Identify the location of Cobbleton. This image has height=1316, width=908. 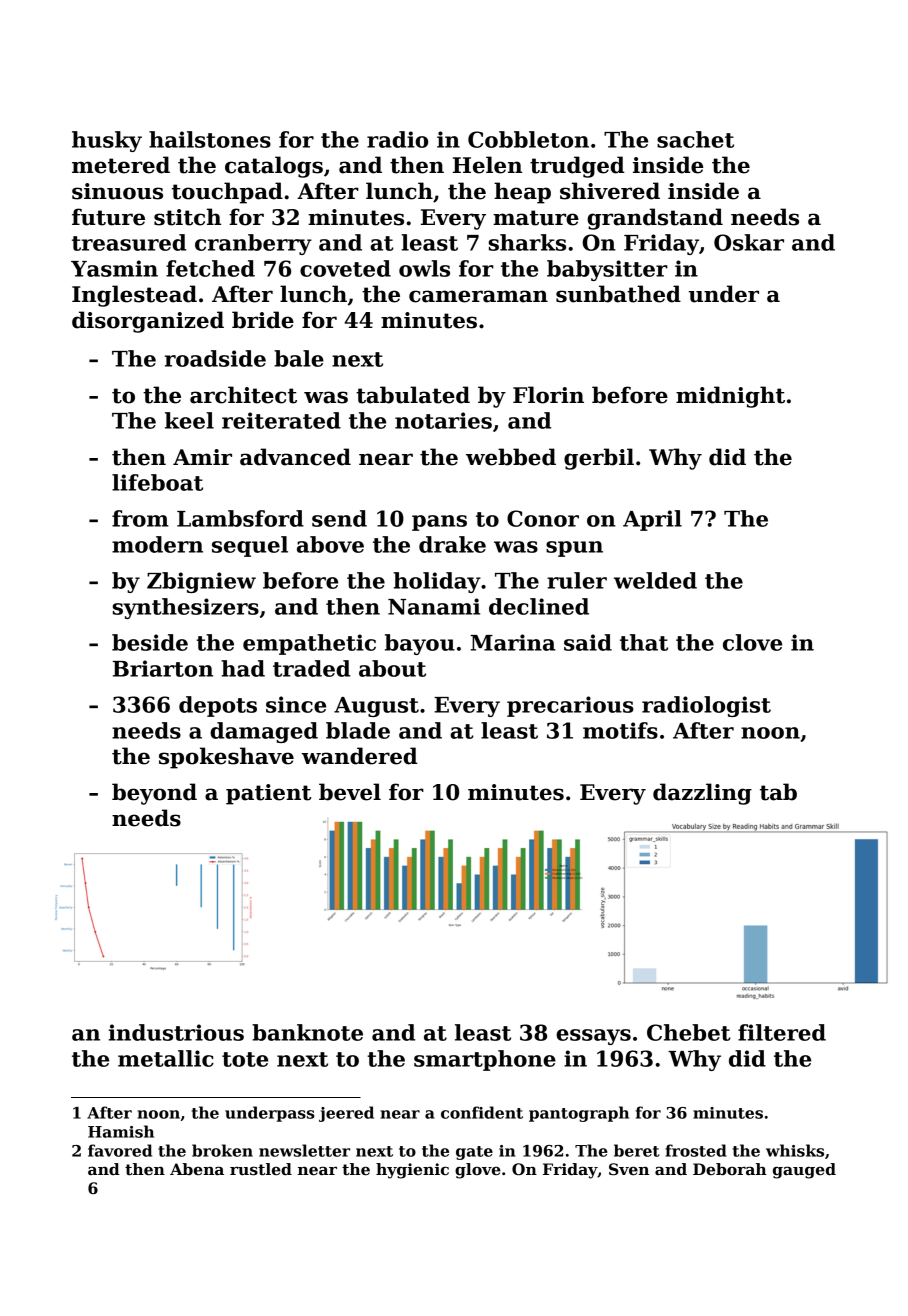
(528, 139).
